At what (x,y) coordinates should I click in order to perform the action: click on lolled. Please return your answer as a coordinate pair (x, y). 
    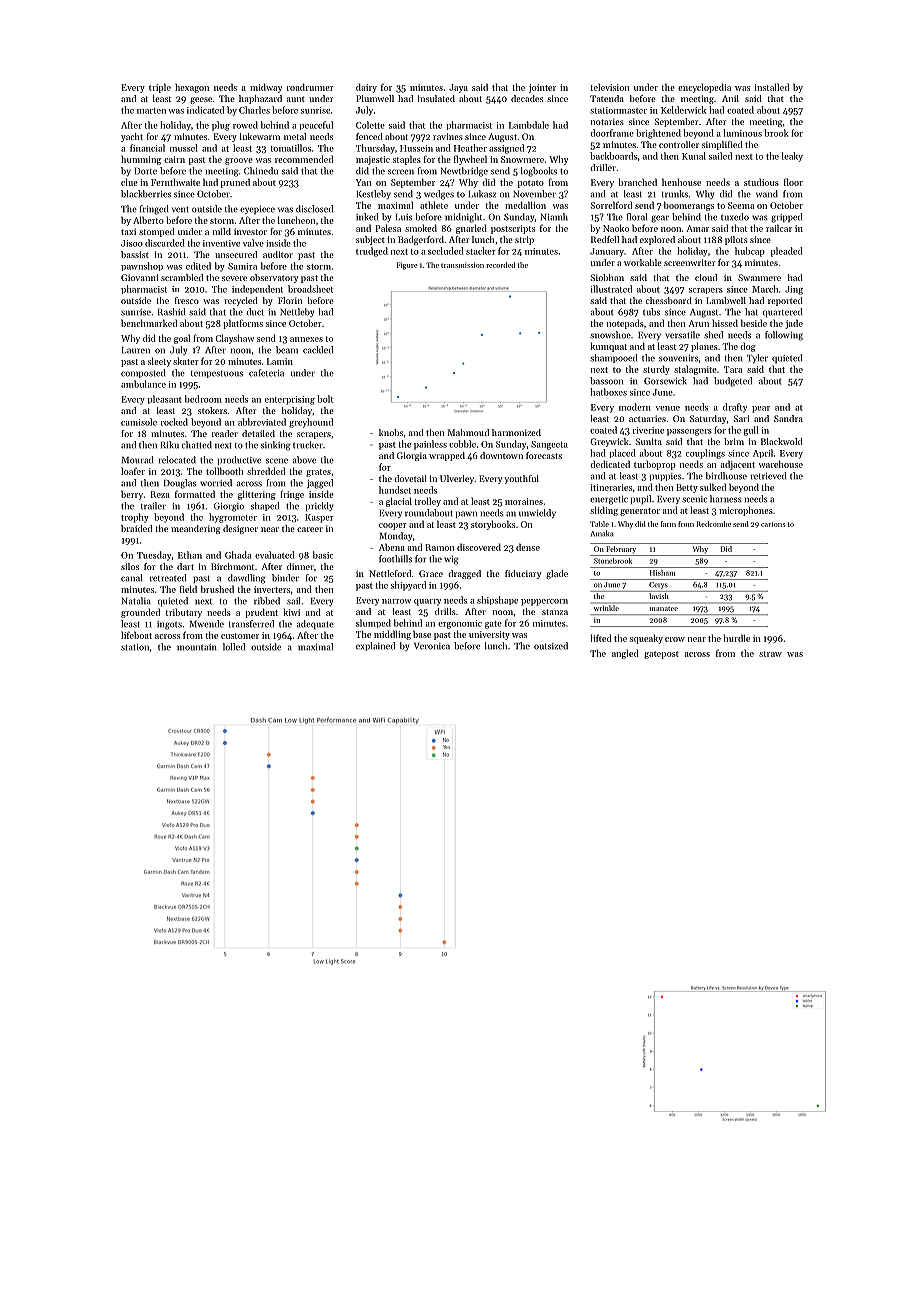
    Looking at the image, I should click on (234, 647).
